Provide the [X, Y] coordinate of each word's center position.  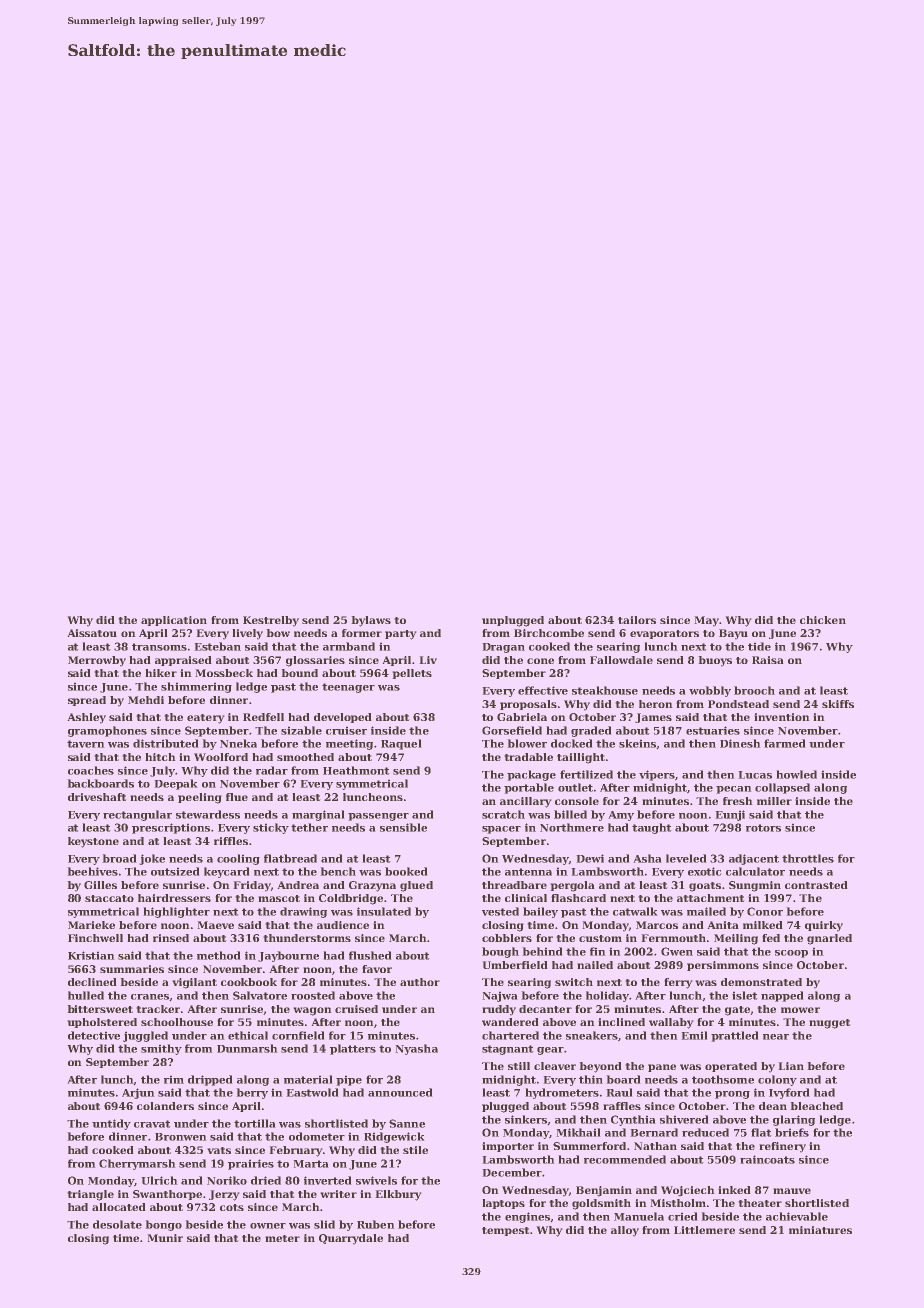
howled [797, 774]
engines [527, 1217]
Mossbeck [224, 673]
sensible [403, 827]
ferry [678, 983]
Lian [791, 1066]
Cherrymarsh [137, 1164]
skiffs [838, 704]
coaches [91, 770]
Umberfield [515, 965]
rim [174, 1080]
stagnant [507, 1050]
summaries [132, 969]
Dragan [504, 648]
